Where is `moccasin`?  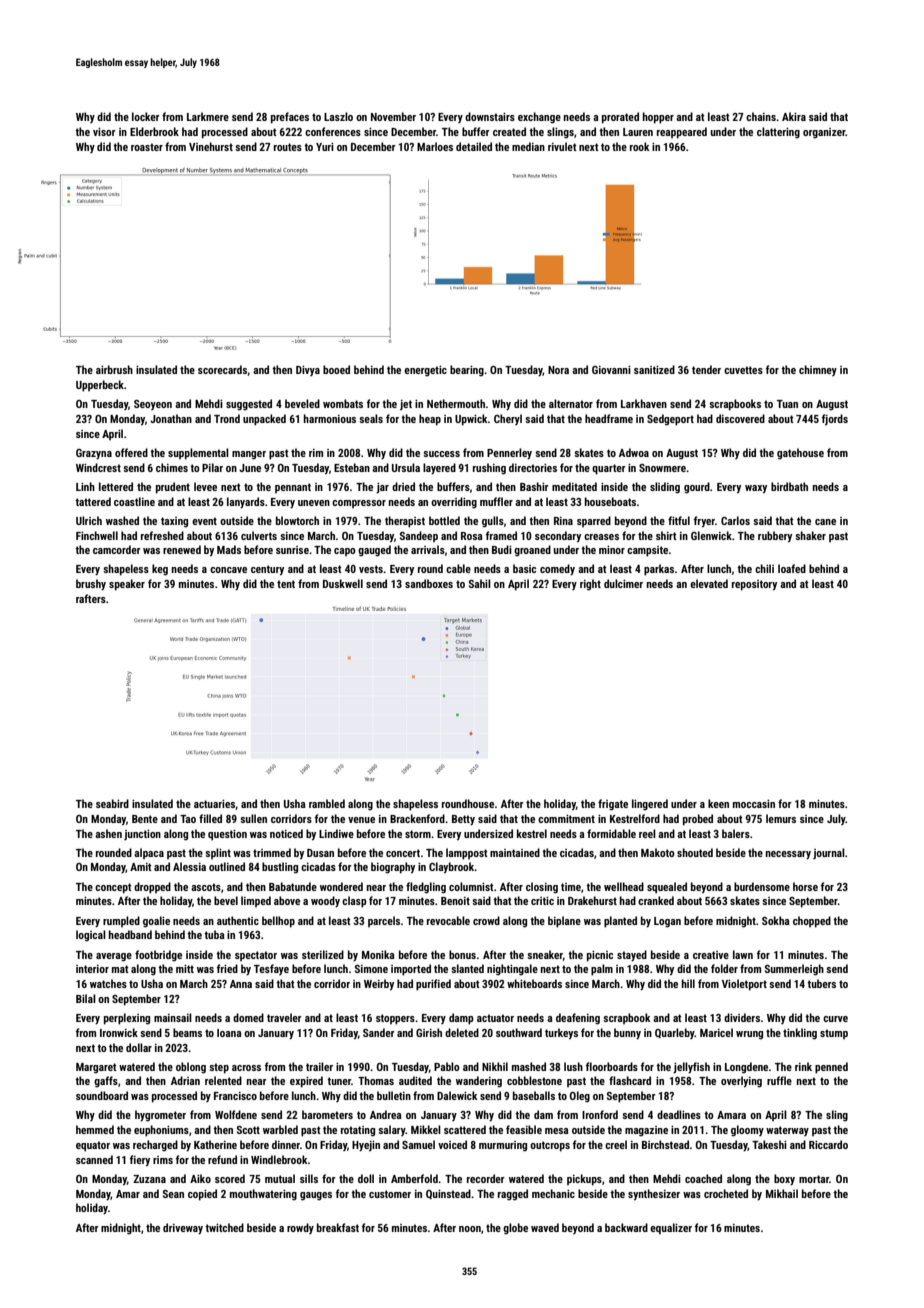
moccasin is located at coordinates (754, 804).
